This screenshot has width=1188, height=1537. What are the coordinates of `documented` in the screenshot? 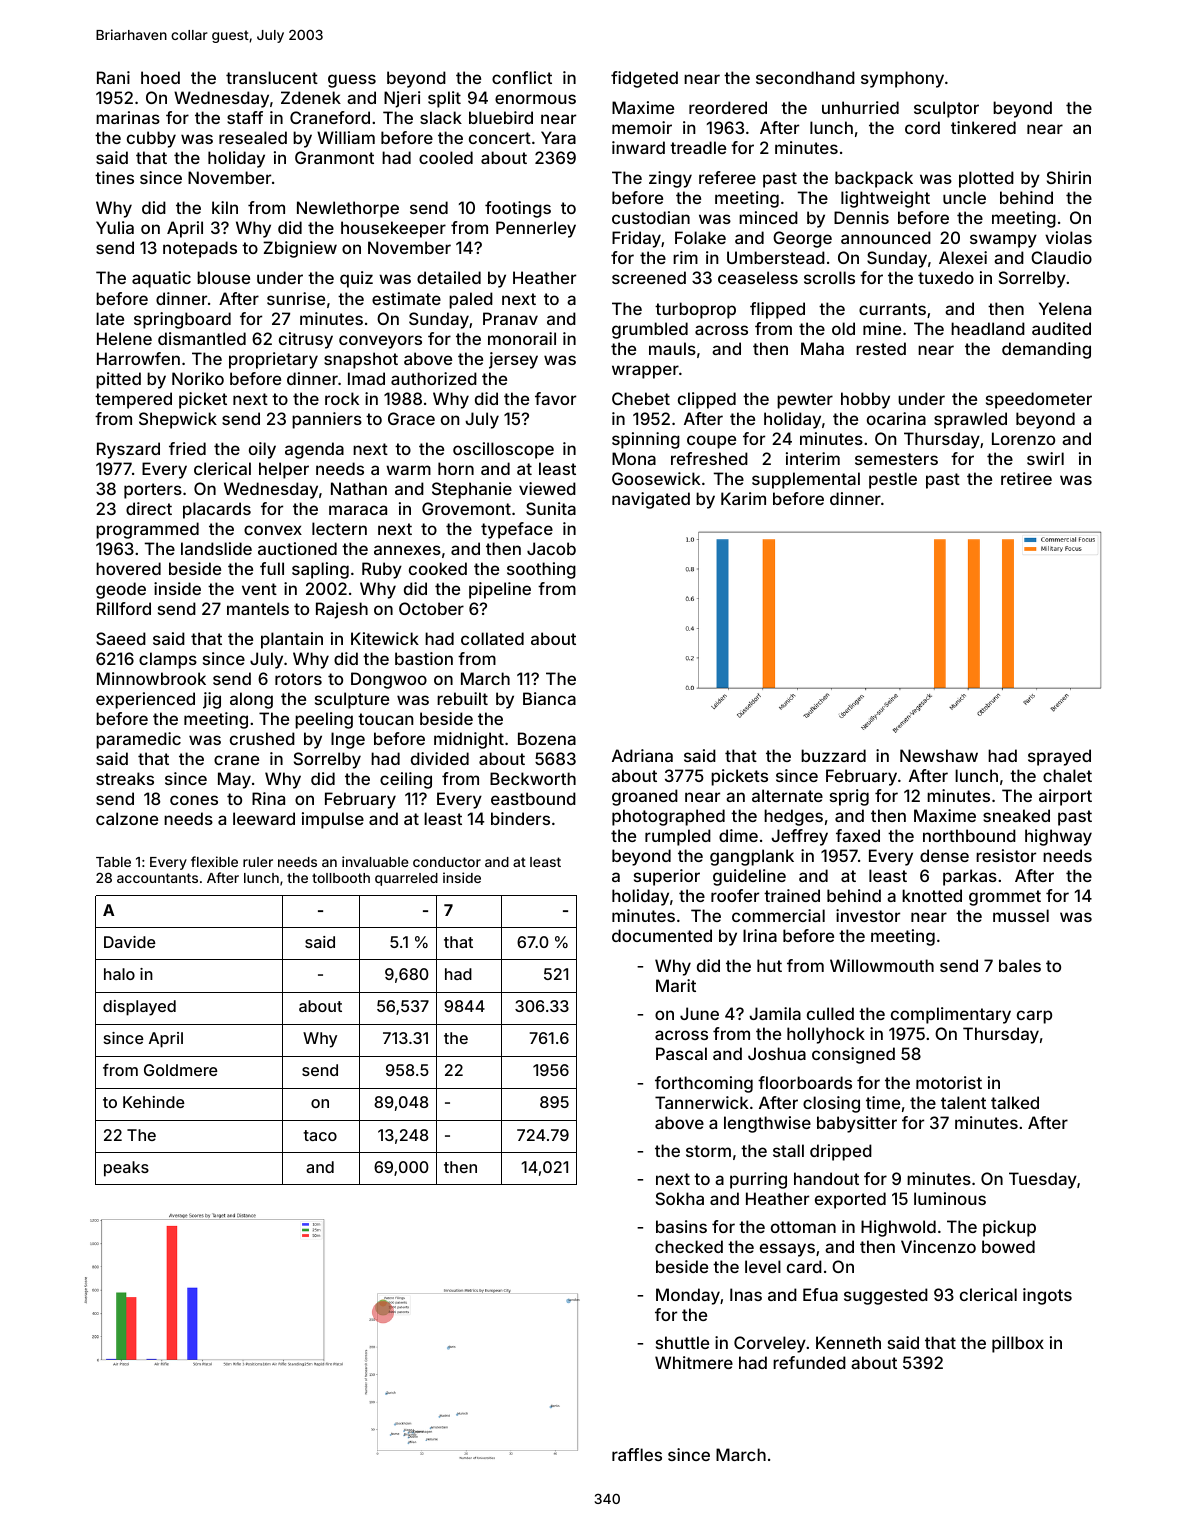 It's located at (662, 935).
